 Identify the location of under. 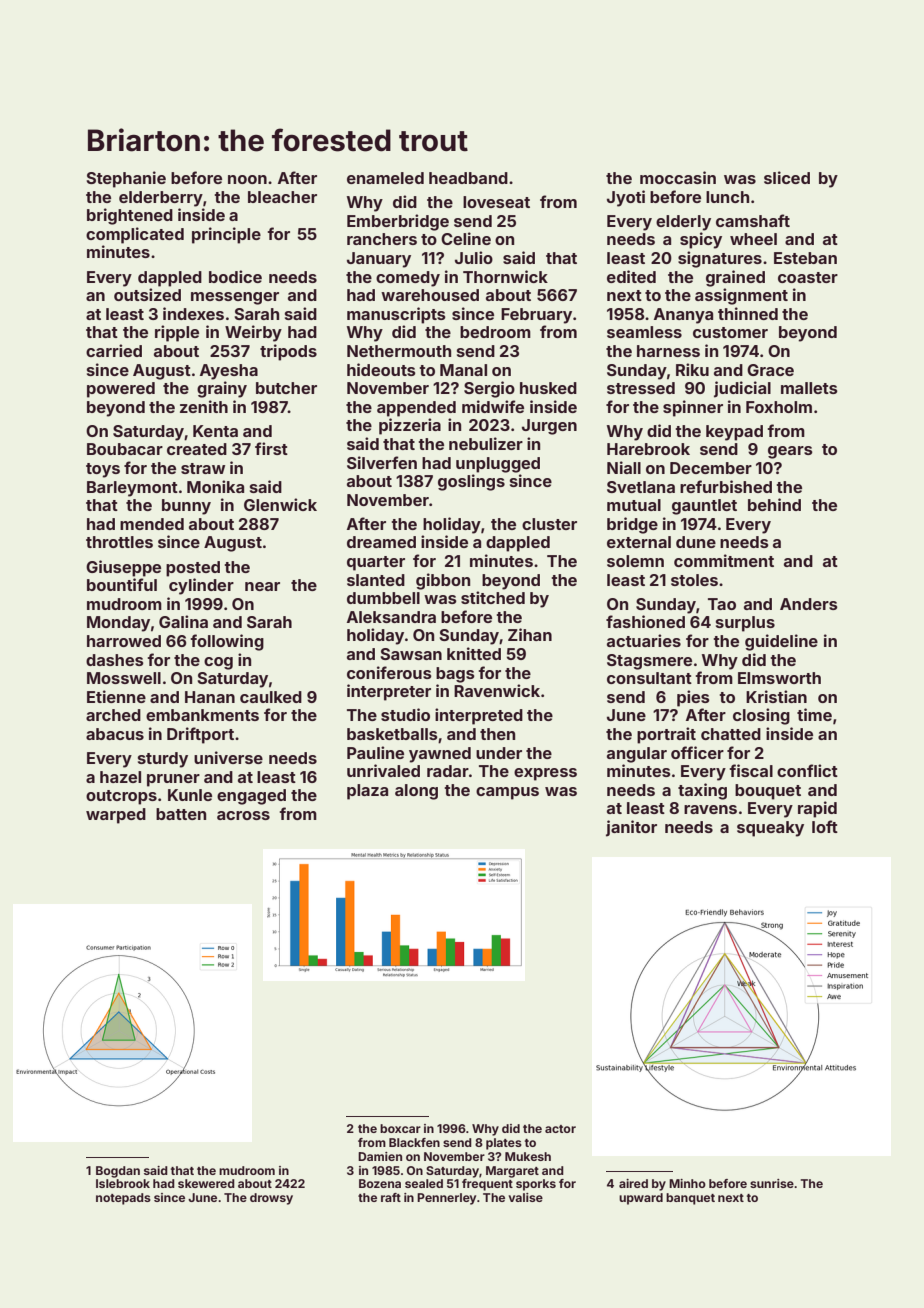
(499, 753).
